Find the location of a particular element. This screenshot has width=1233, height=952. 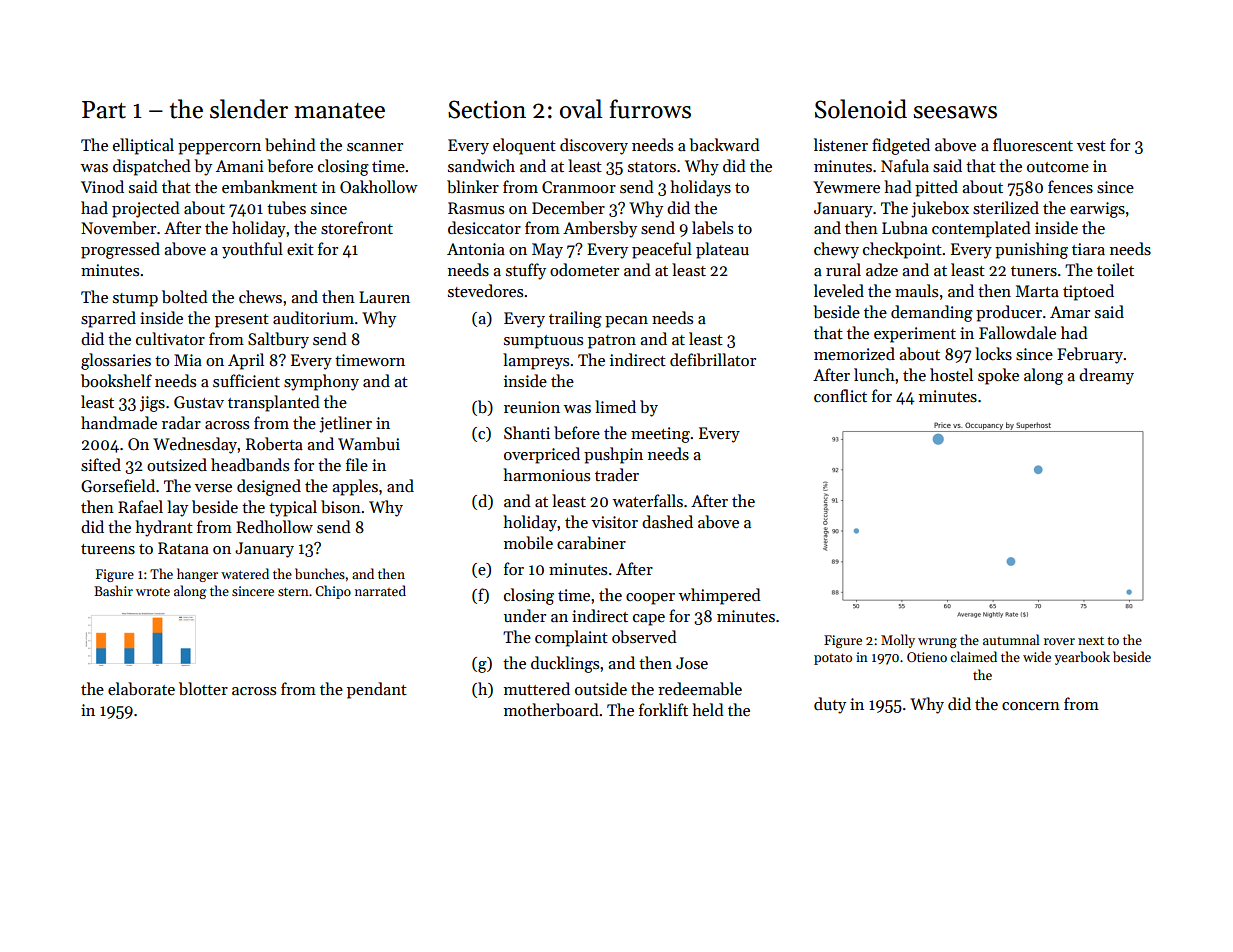

pushpin is located at coordinates (613, 455).
